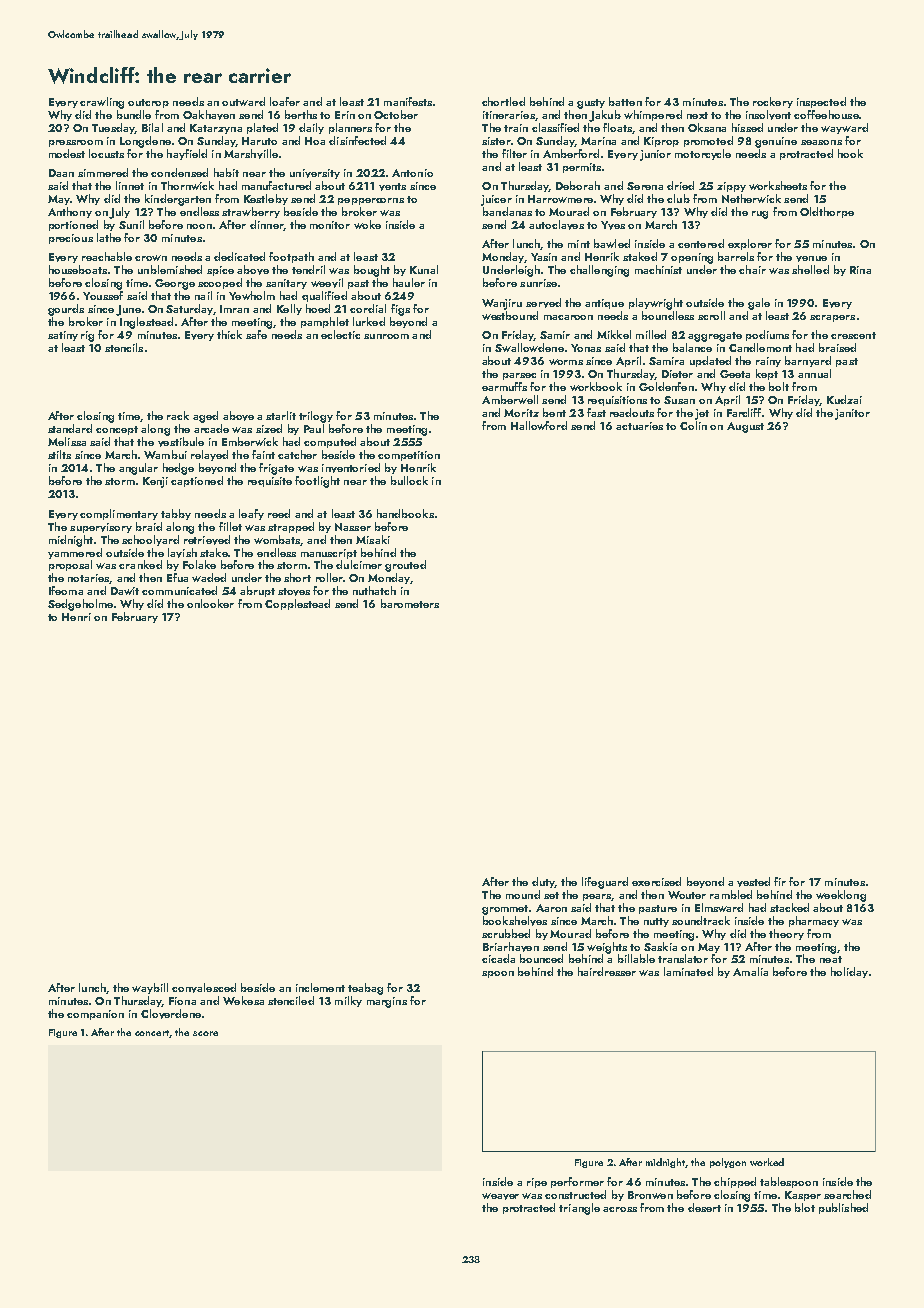 This image has width=924, height=1308. What do you see at coordinates (405, 566) in the image?
I see `grouted` at bounding box center [405, 566].
